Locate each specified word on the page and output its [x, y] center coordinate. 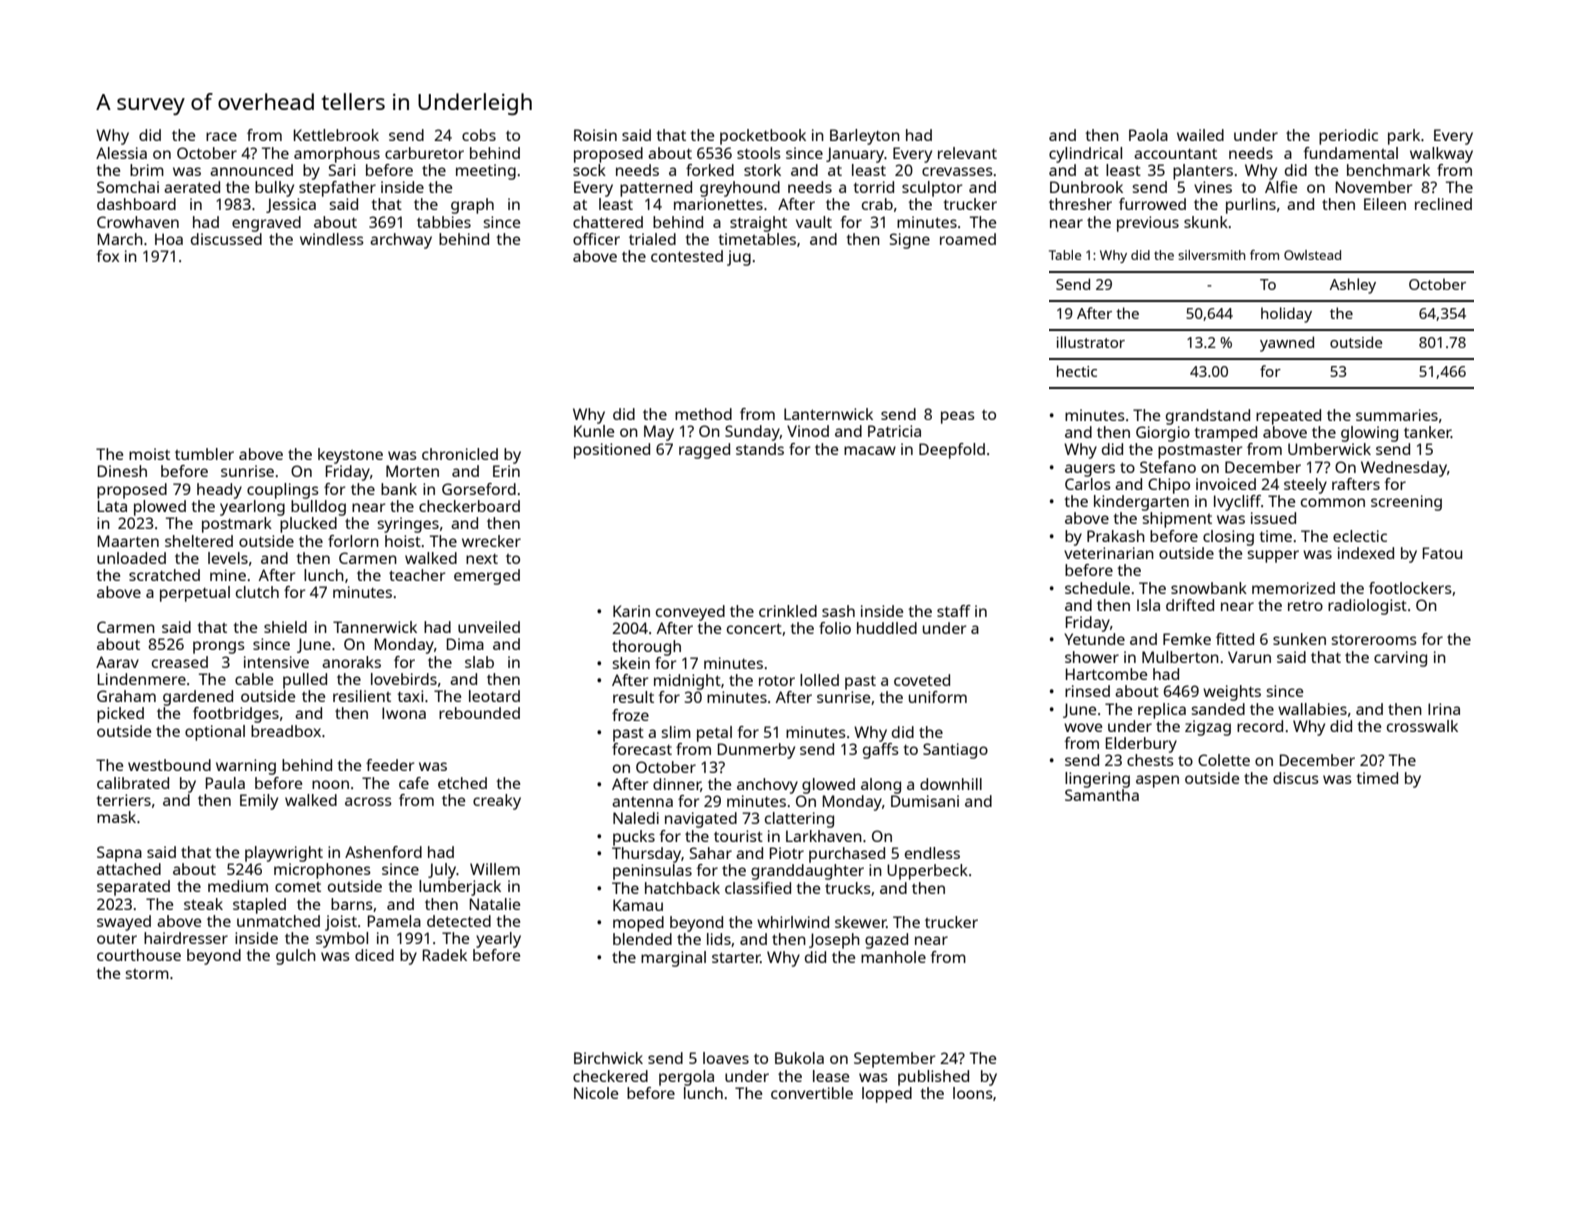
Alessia [121, 153]
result [633, 697]
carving [1400, 659]
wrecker [491, 541]
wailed [1200, 135]
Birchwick [608, 1058]
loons [973, 1093]
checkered [610, 1076]
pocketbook [763, 137]
